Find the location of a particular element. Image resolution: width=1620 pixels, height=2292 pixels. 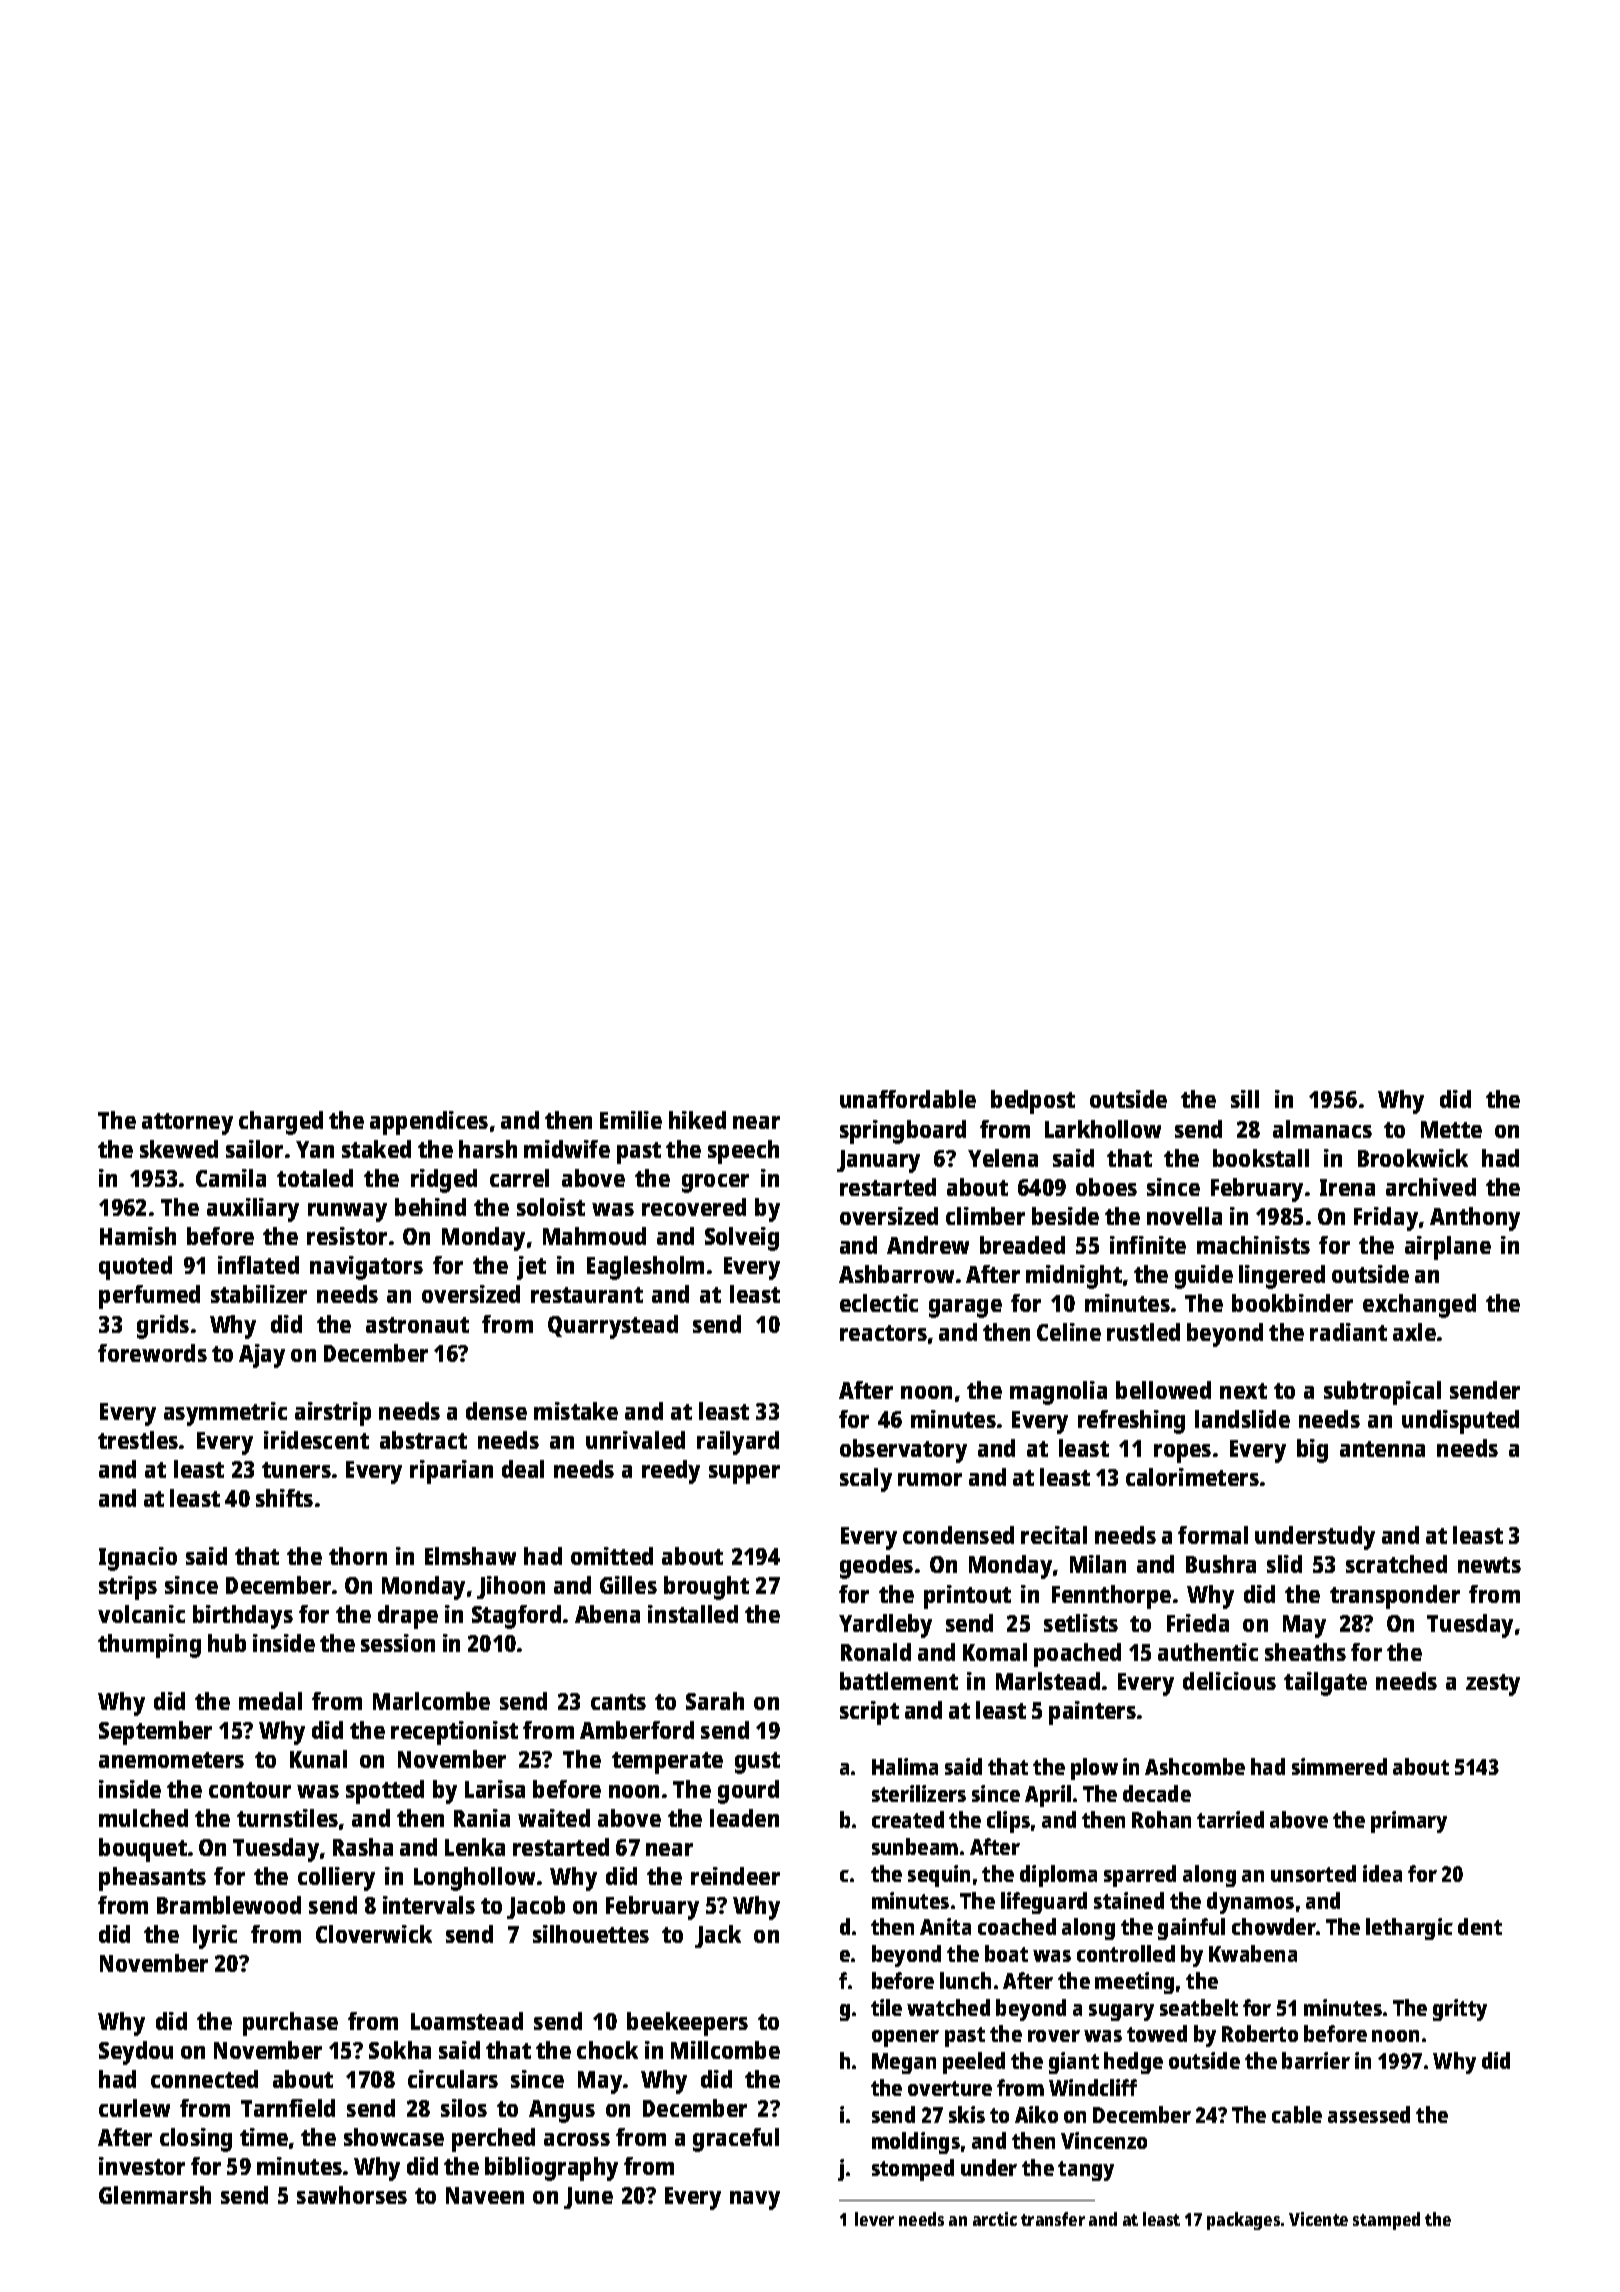

zesty is located at coordinates (1493, 1685).
